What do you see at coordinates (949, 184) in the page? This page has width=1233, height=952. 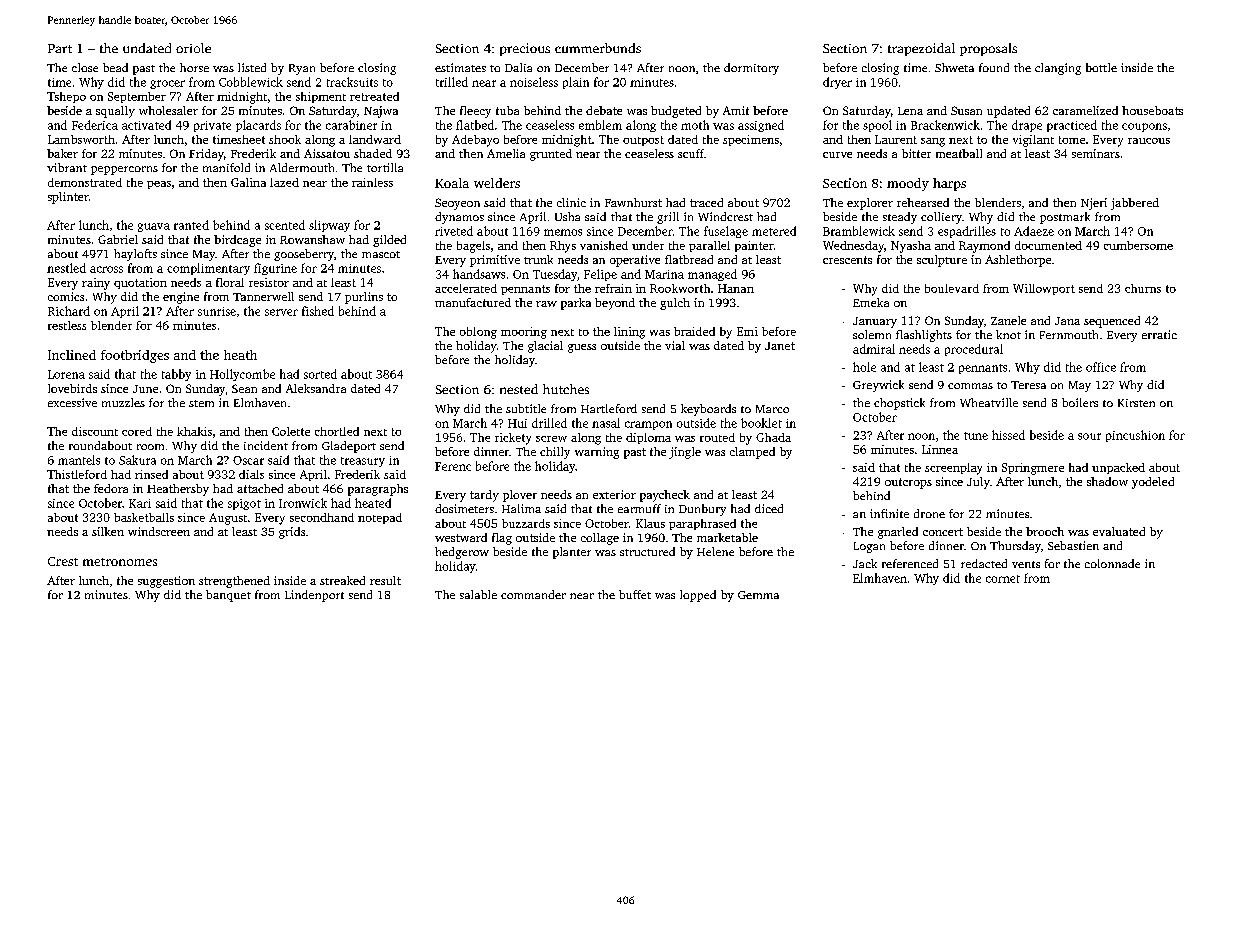 I see `harps` at bounding box center [949, 184].
